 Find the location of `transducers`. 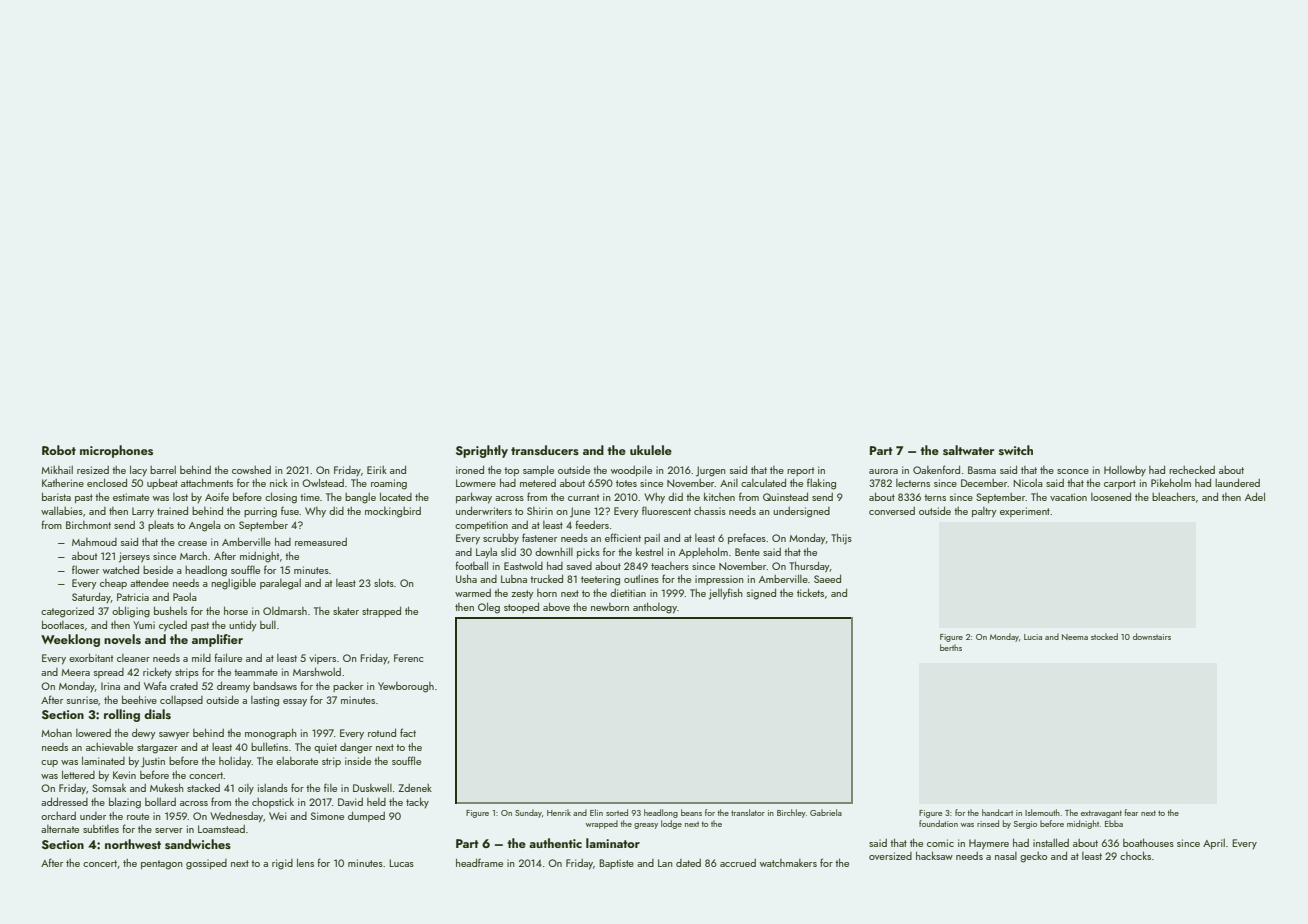

transducers is located at coordinates (545, 450).
